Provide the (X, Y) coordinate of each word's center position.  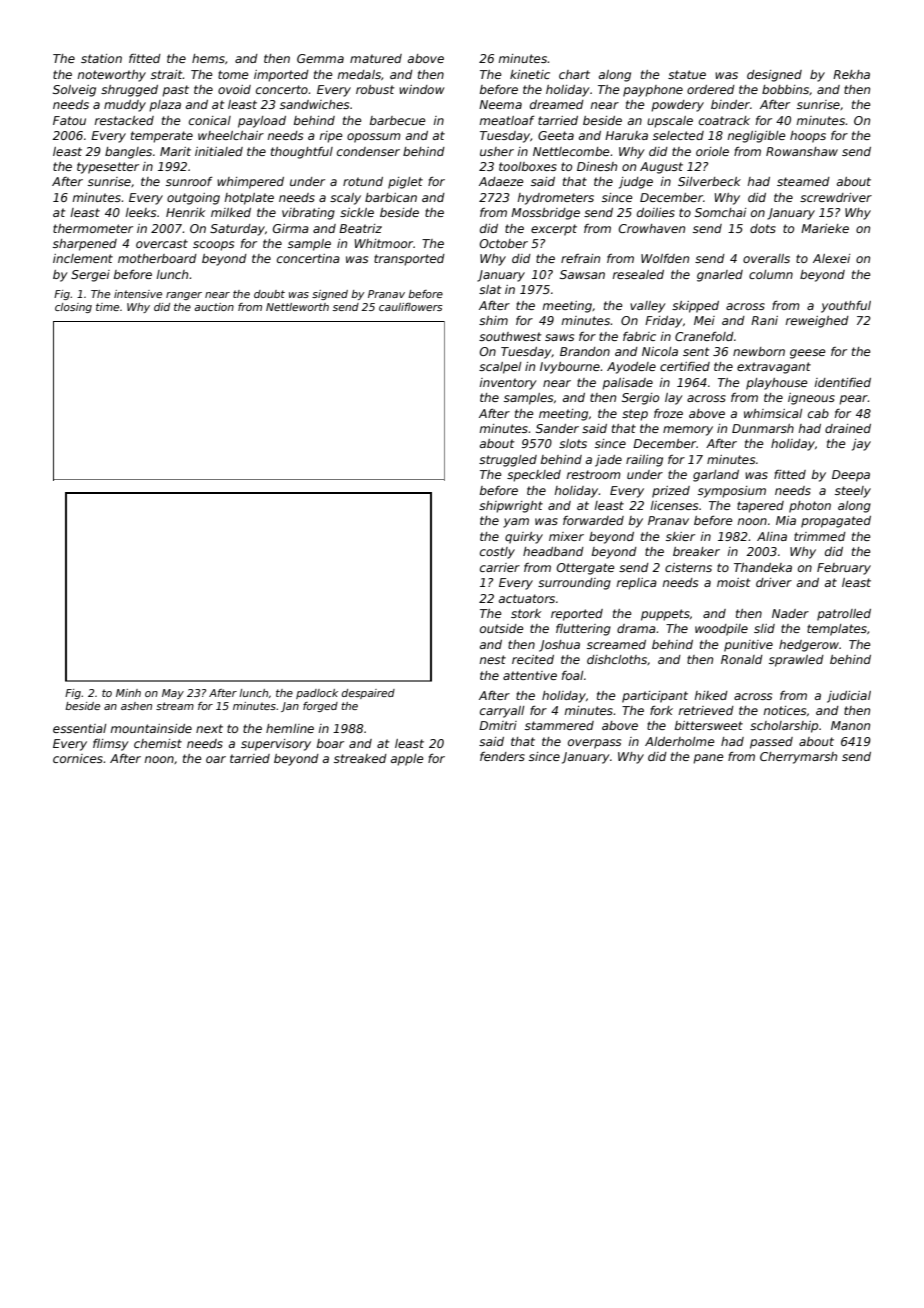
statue (687, 74)
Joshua (559, 646)
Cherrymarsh (798, 758)
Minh (128, 693)
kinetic (530, 74)
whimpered (250, 183)
